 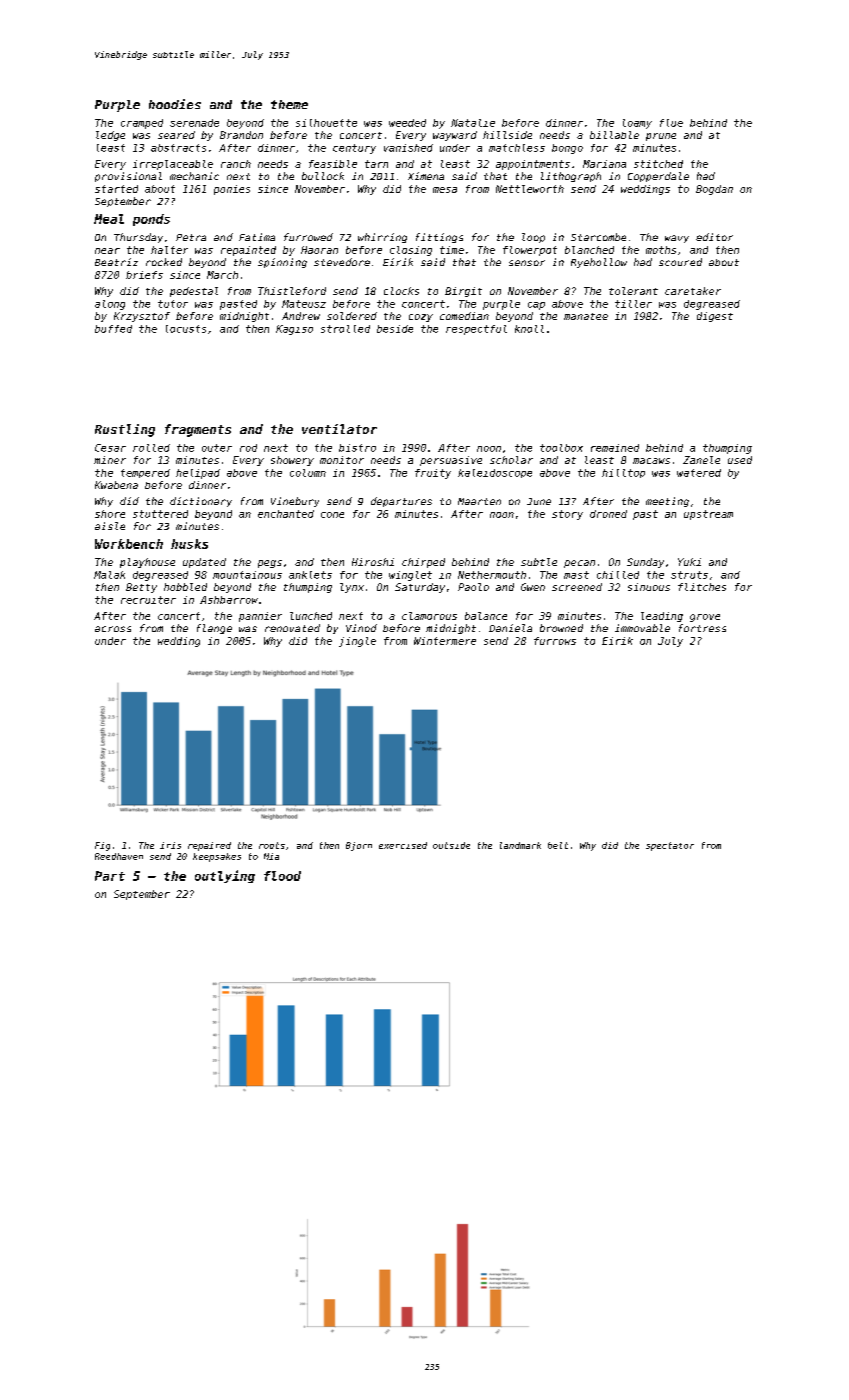 I want to click on Wintermere, so click(x=445, y=641).
